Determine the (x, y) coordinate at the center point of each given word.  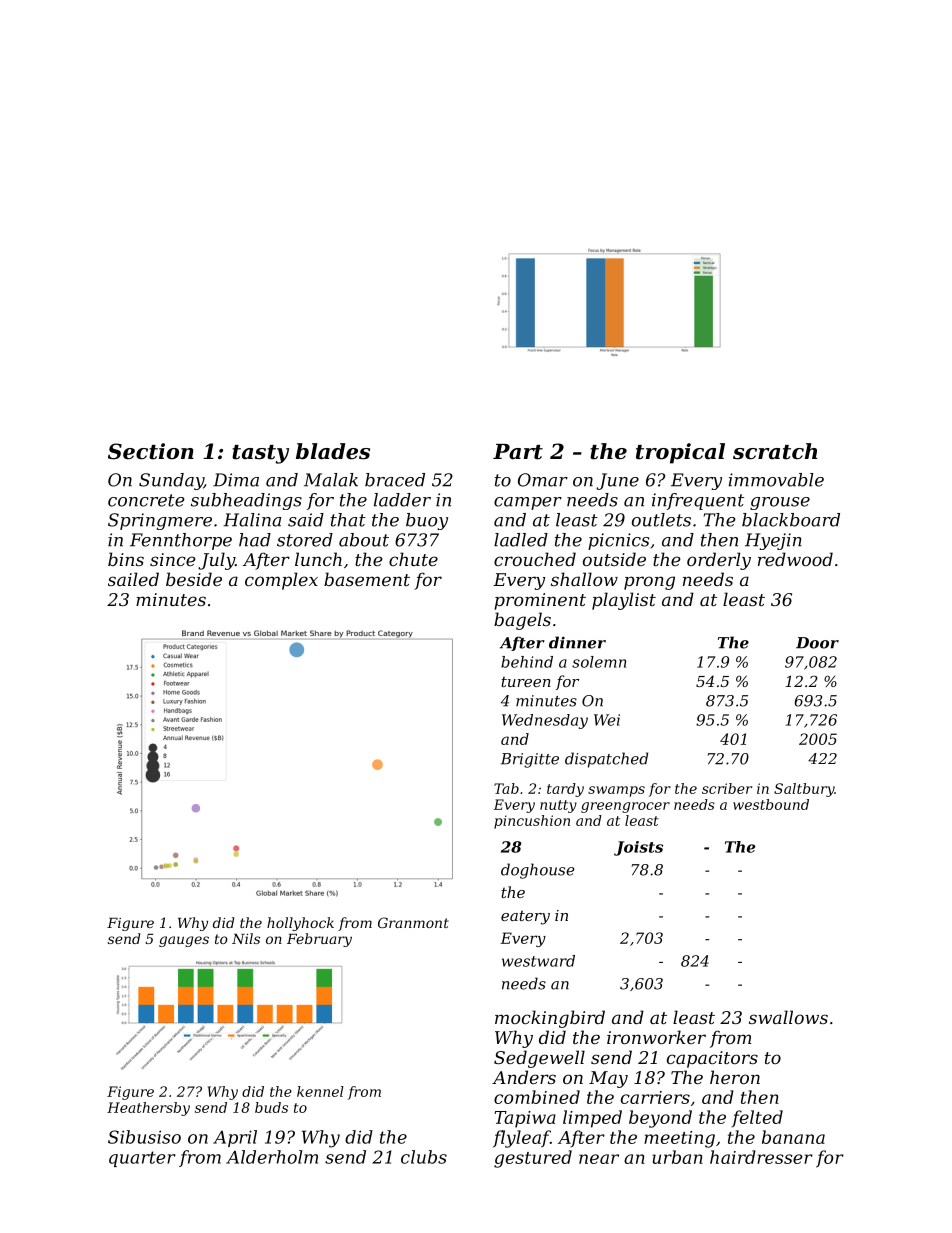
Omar (543, 480)
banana (793, 1137)
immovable (776, 480)
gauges (184, 941)
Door (817, 643)
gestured (533, 1159)
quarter (142, 1159)
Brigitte (530, 760)
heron (735, 1077)
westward (538, 961)
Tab (506, 788)
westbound (771, 804)
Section (151, 451)
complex (281, 581)
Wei (607, 720)
